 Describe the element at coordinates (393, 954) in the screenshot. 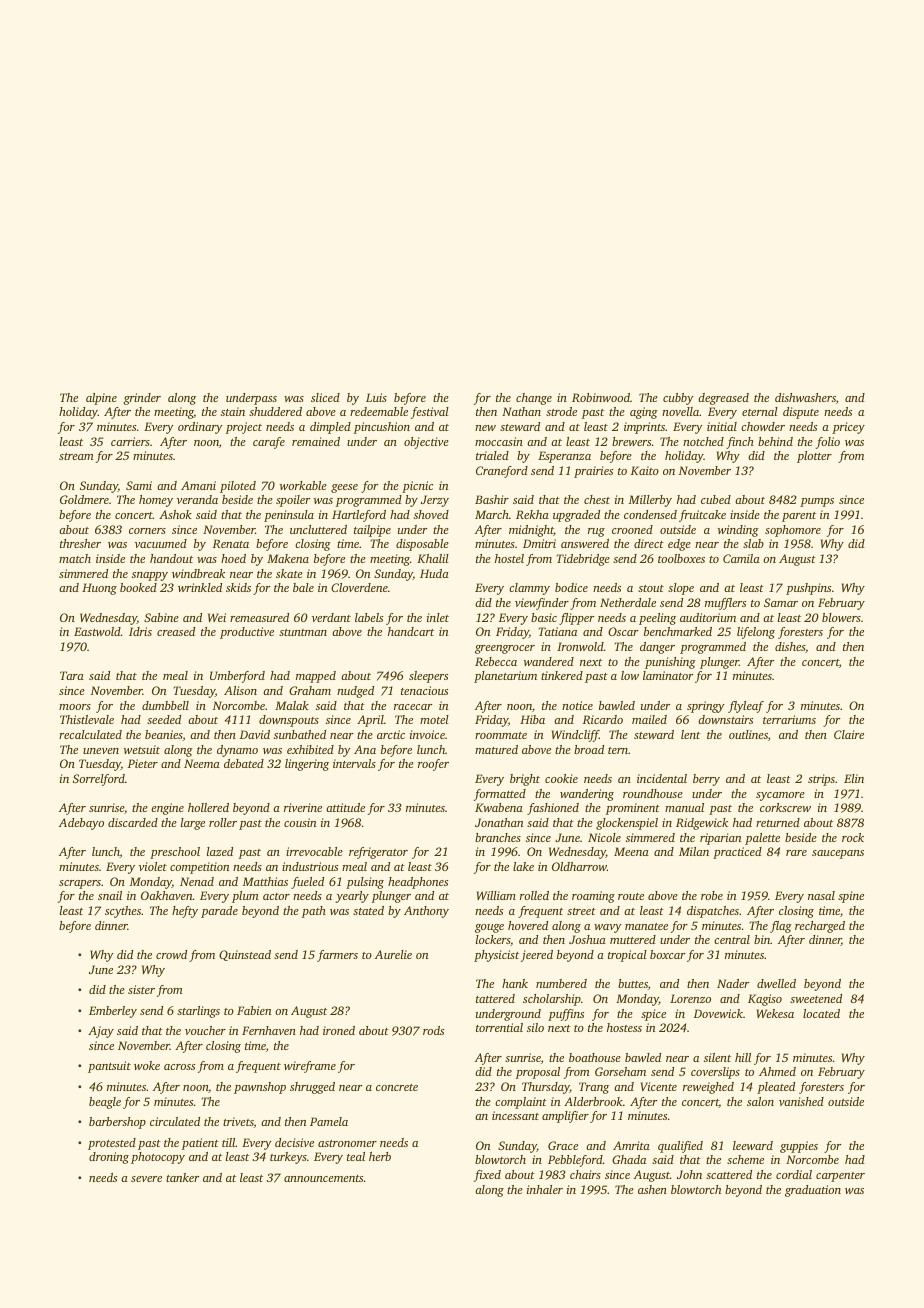

I see `Aurelie` at that location.
